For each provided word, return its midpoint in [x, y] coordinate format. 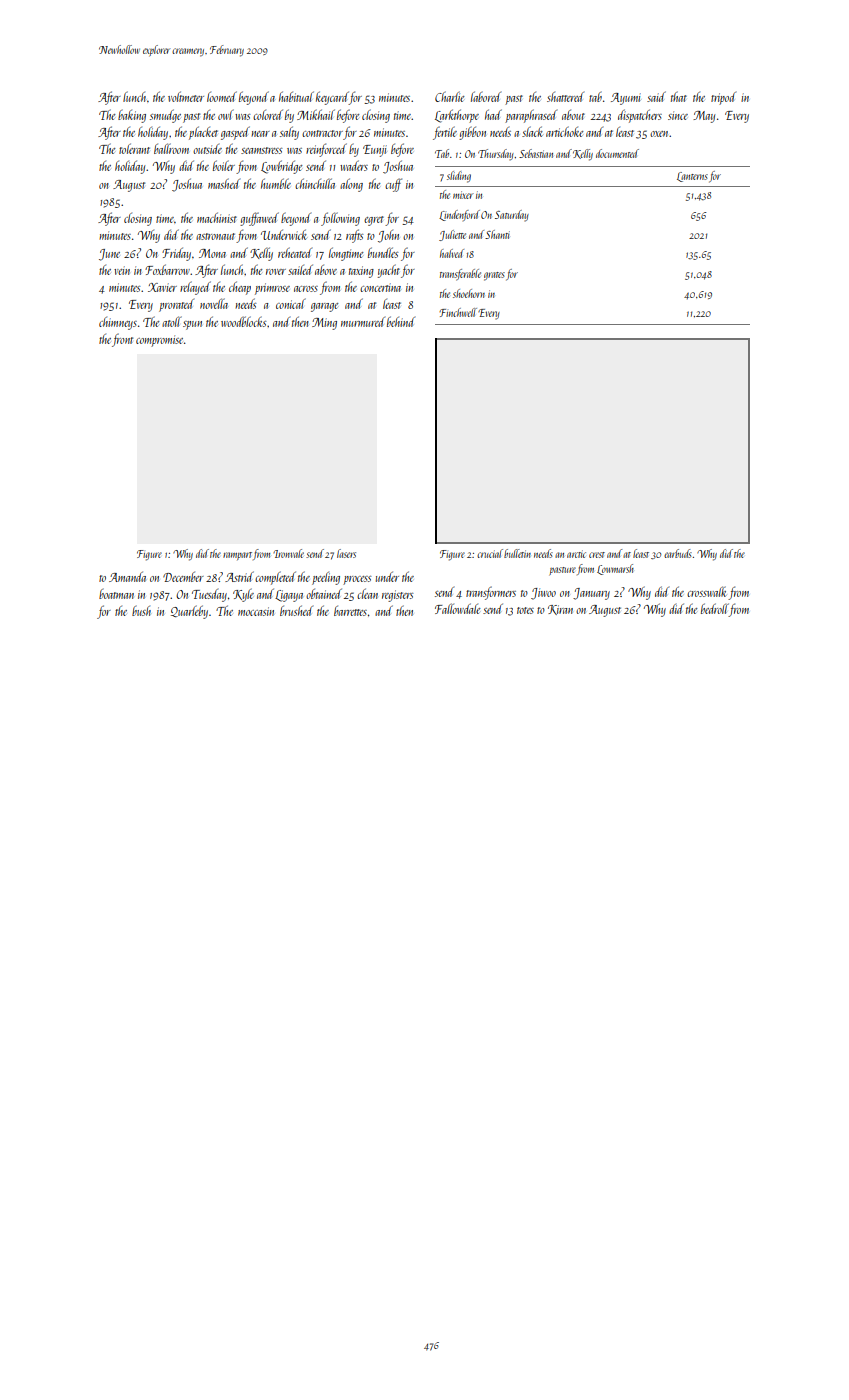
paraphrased [531, 116]
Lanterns [692, 177]
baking [132, 116]
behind [401, 321]
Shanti [497, 234]
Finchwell [458, 312]
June [109, 255]
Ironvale [288, 553]
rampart [237, 556]
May [704, 117]
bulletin [517, 553]
